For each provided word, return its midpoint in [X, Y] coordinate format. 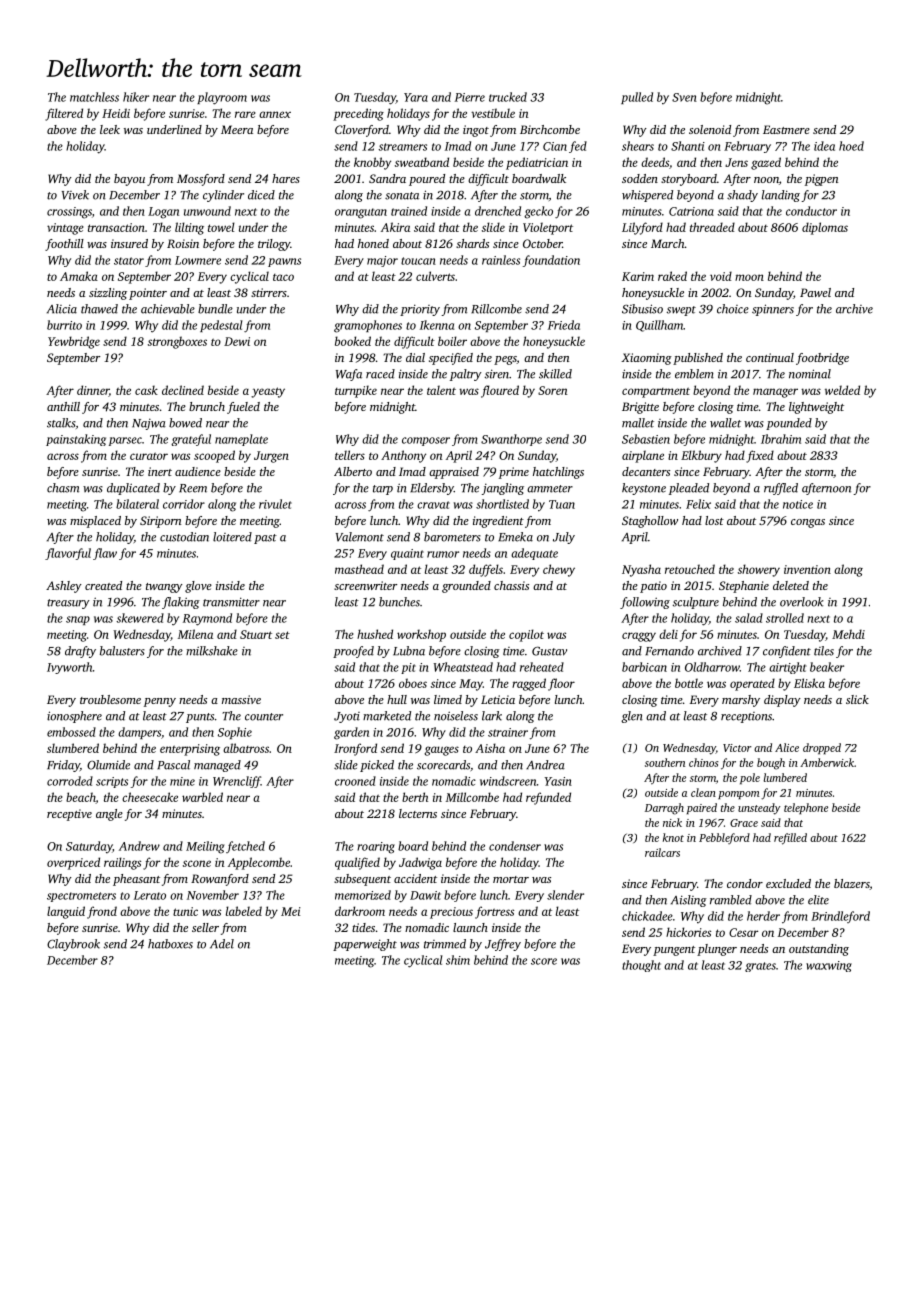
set [282, 635]
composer [426, 441]
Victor [737, 748]
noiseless [456, 716]
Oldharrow [712, 667]
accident [415, 878]
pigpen [821, 180]
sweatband [422, 162]
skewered [140, 618]
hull [397, 699]
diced [261, 195]
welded [842, 390]
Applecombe [259, 863]
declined [183, 390]
